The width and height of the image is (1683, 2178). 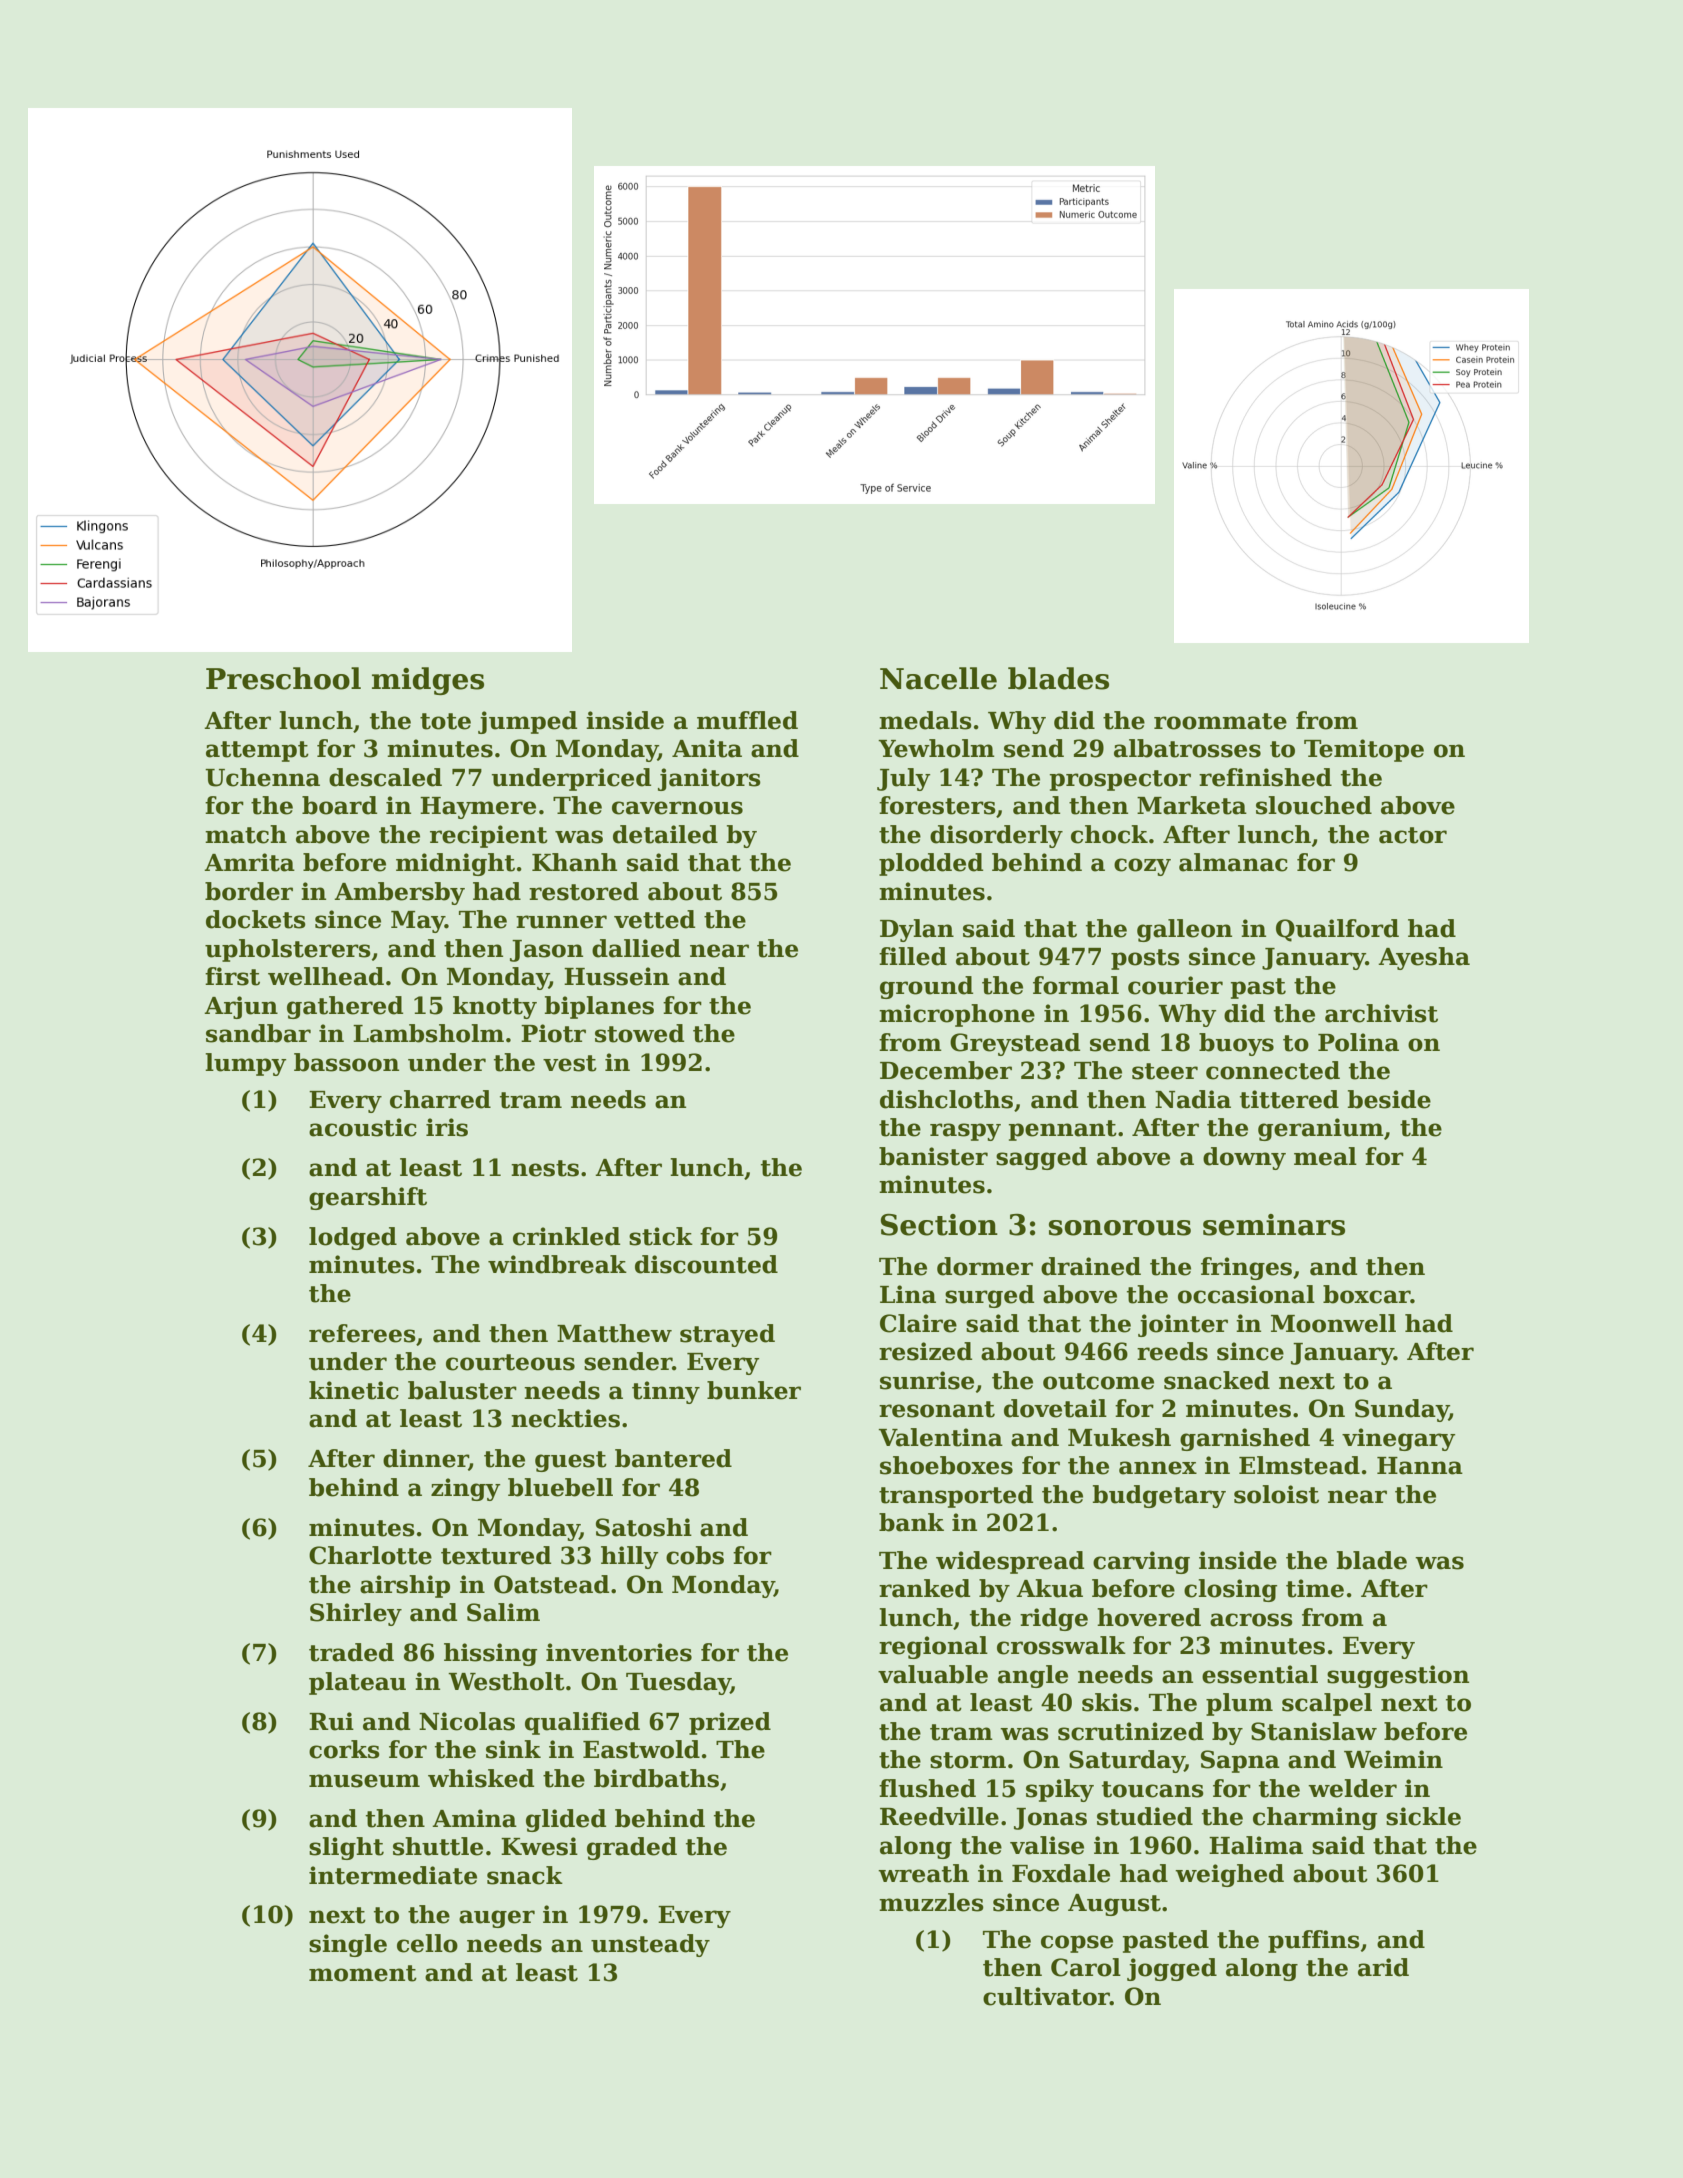 I want to click on lodged, so click(x=353, y=1238).
